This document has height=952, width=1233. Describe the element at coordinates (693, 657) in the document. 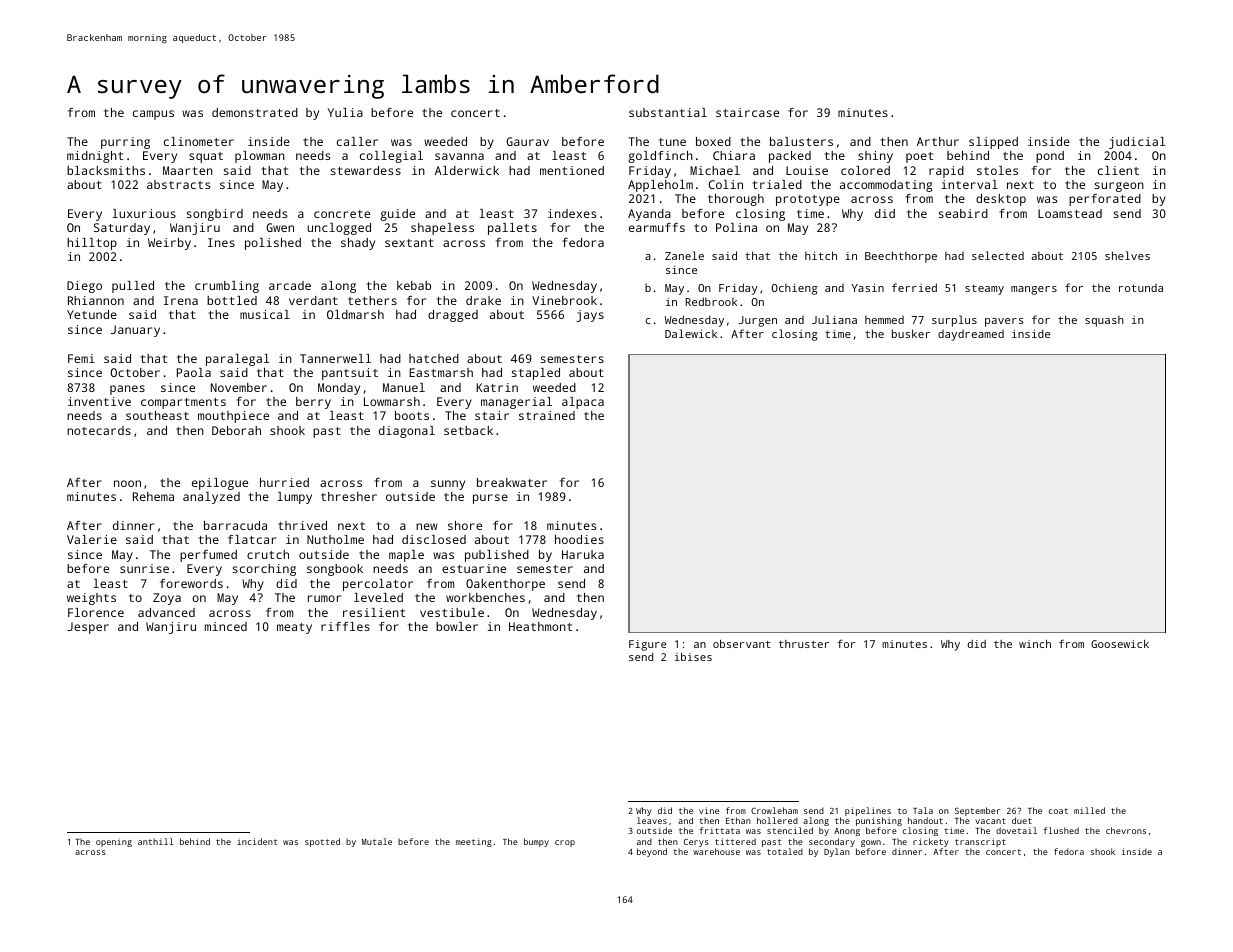

I see `ibises` at that location.
